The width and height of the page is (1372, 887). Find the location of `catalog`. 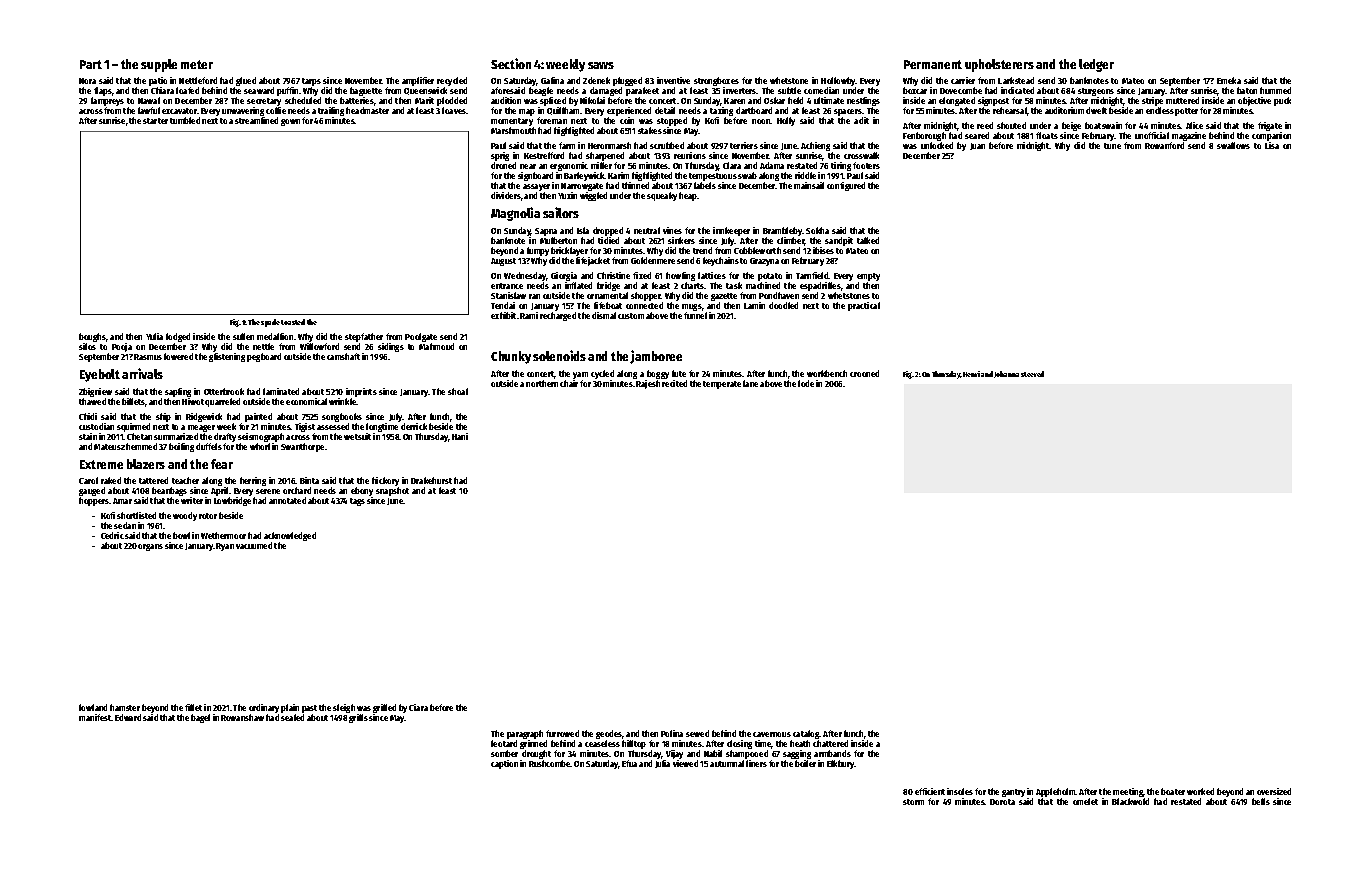

catalog is located at coordinates (806, 734).
